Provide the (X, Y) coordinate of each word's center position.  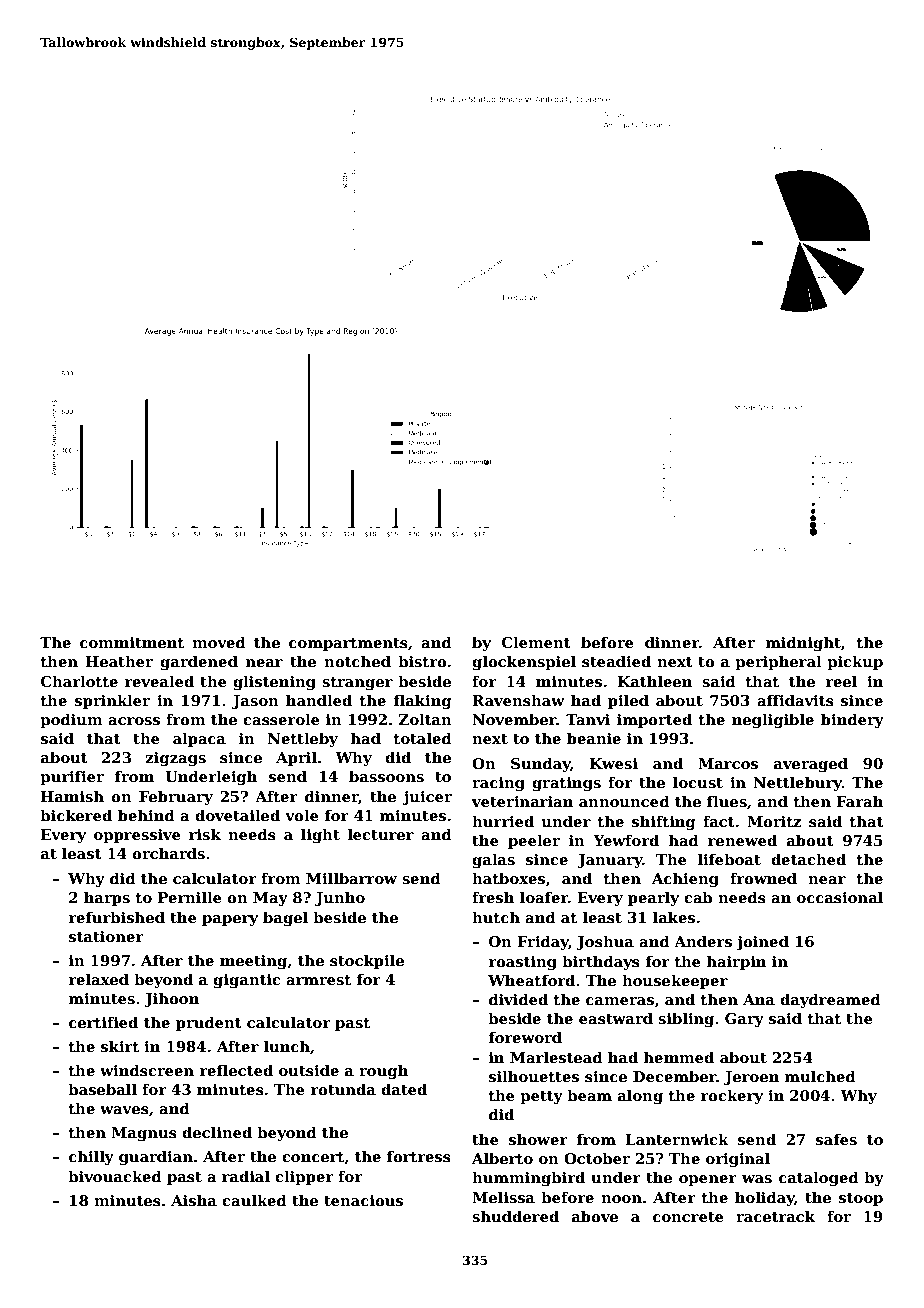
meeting (254, 962)
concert (313, 1158)
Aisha (194, 1200)
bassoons (386, 776)
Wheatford (531, 980)
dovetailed (237, 815)
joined (762, 942)
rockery (732, 1096)
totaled (423, 738)
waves (124, 1110)
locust (698, 782)
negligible (773, 720)
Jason (255, 702)
